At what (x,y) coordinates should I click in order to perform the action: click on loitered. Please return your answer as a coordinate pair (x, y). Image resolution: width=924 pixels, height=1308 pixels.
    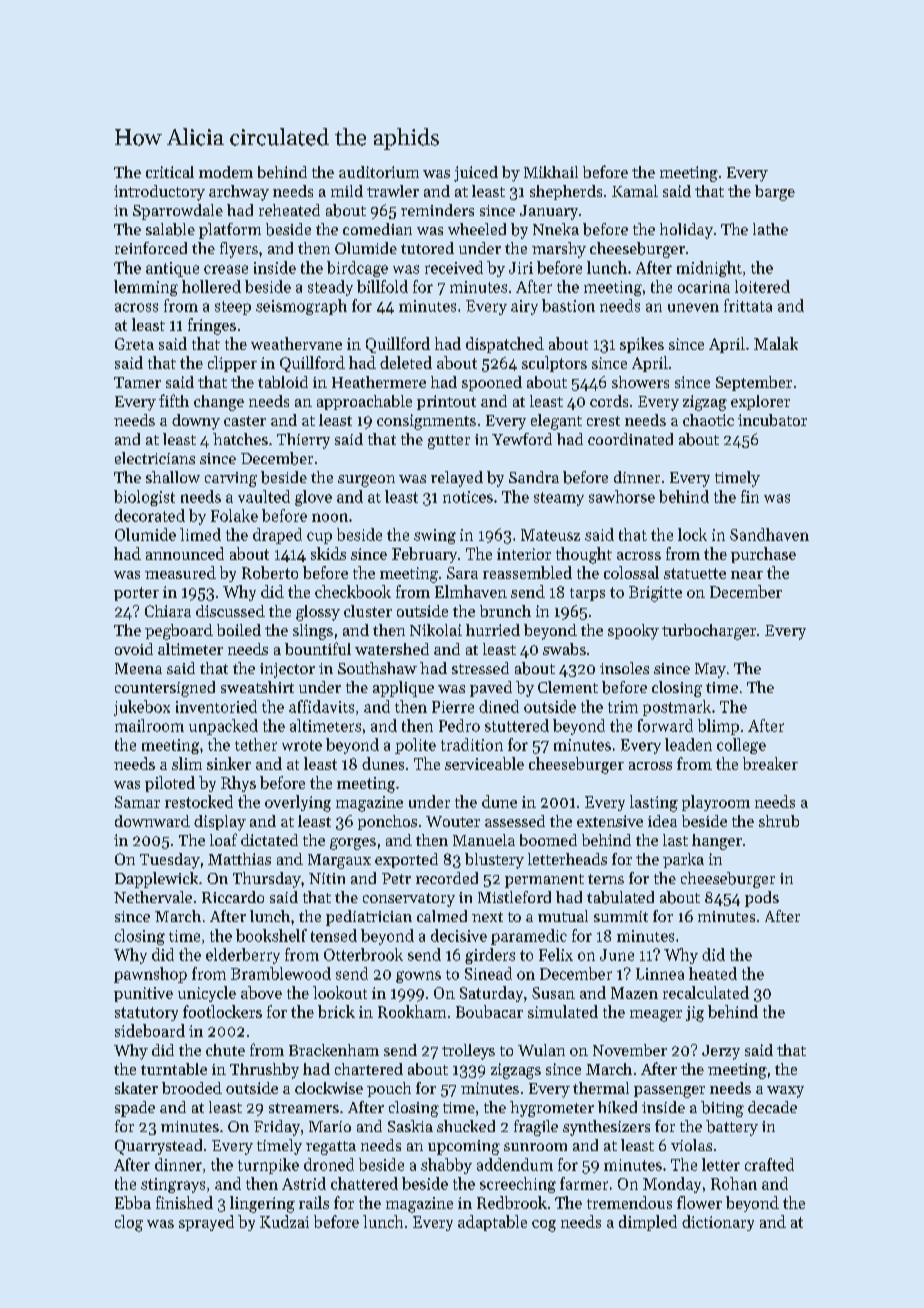
    Looking at the image, I should click on (762, 286).
